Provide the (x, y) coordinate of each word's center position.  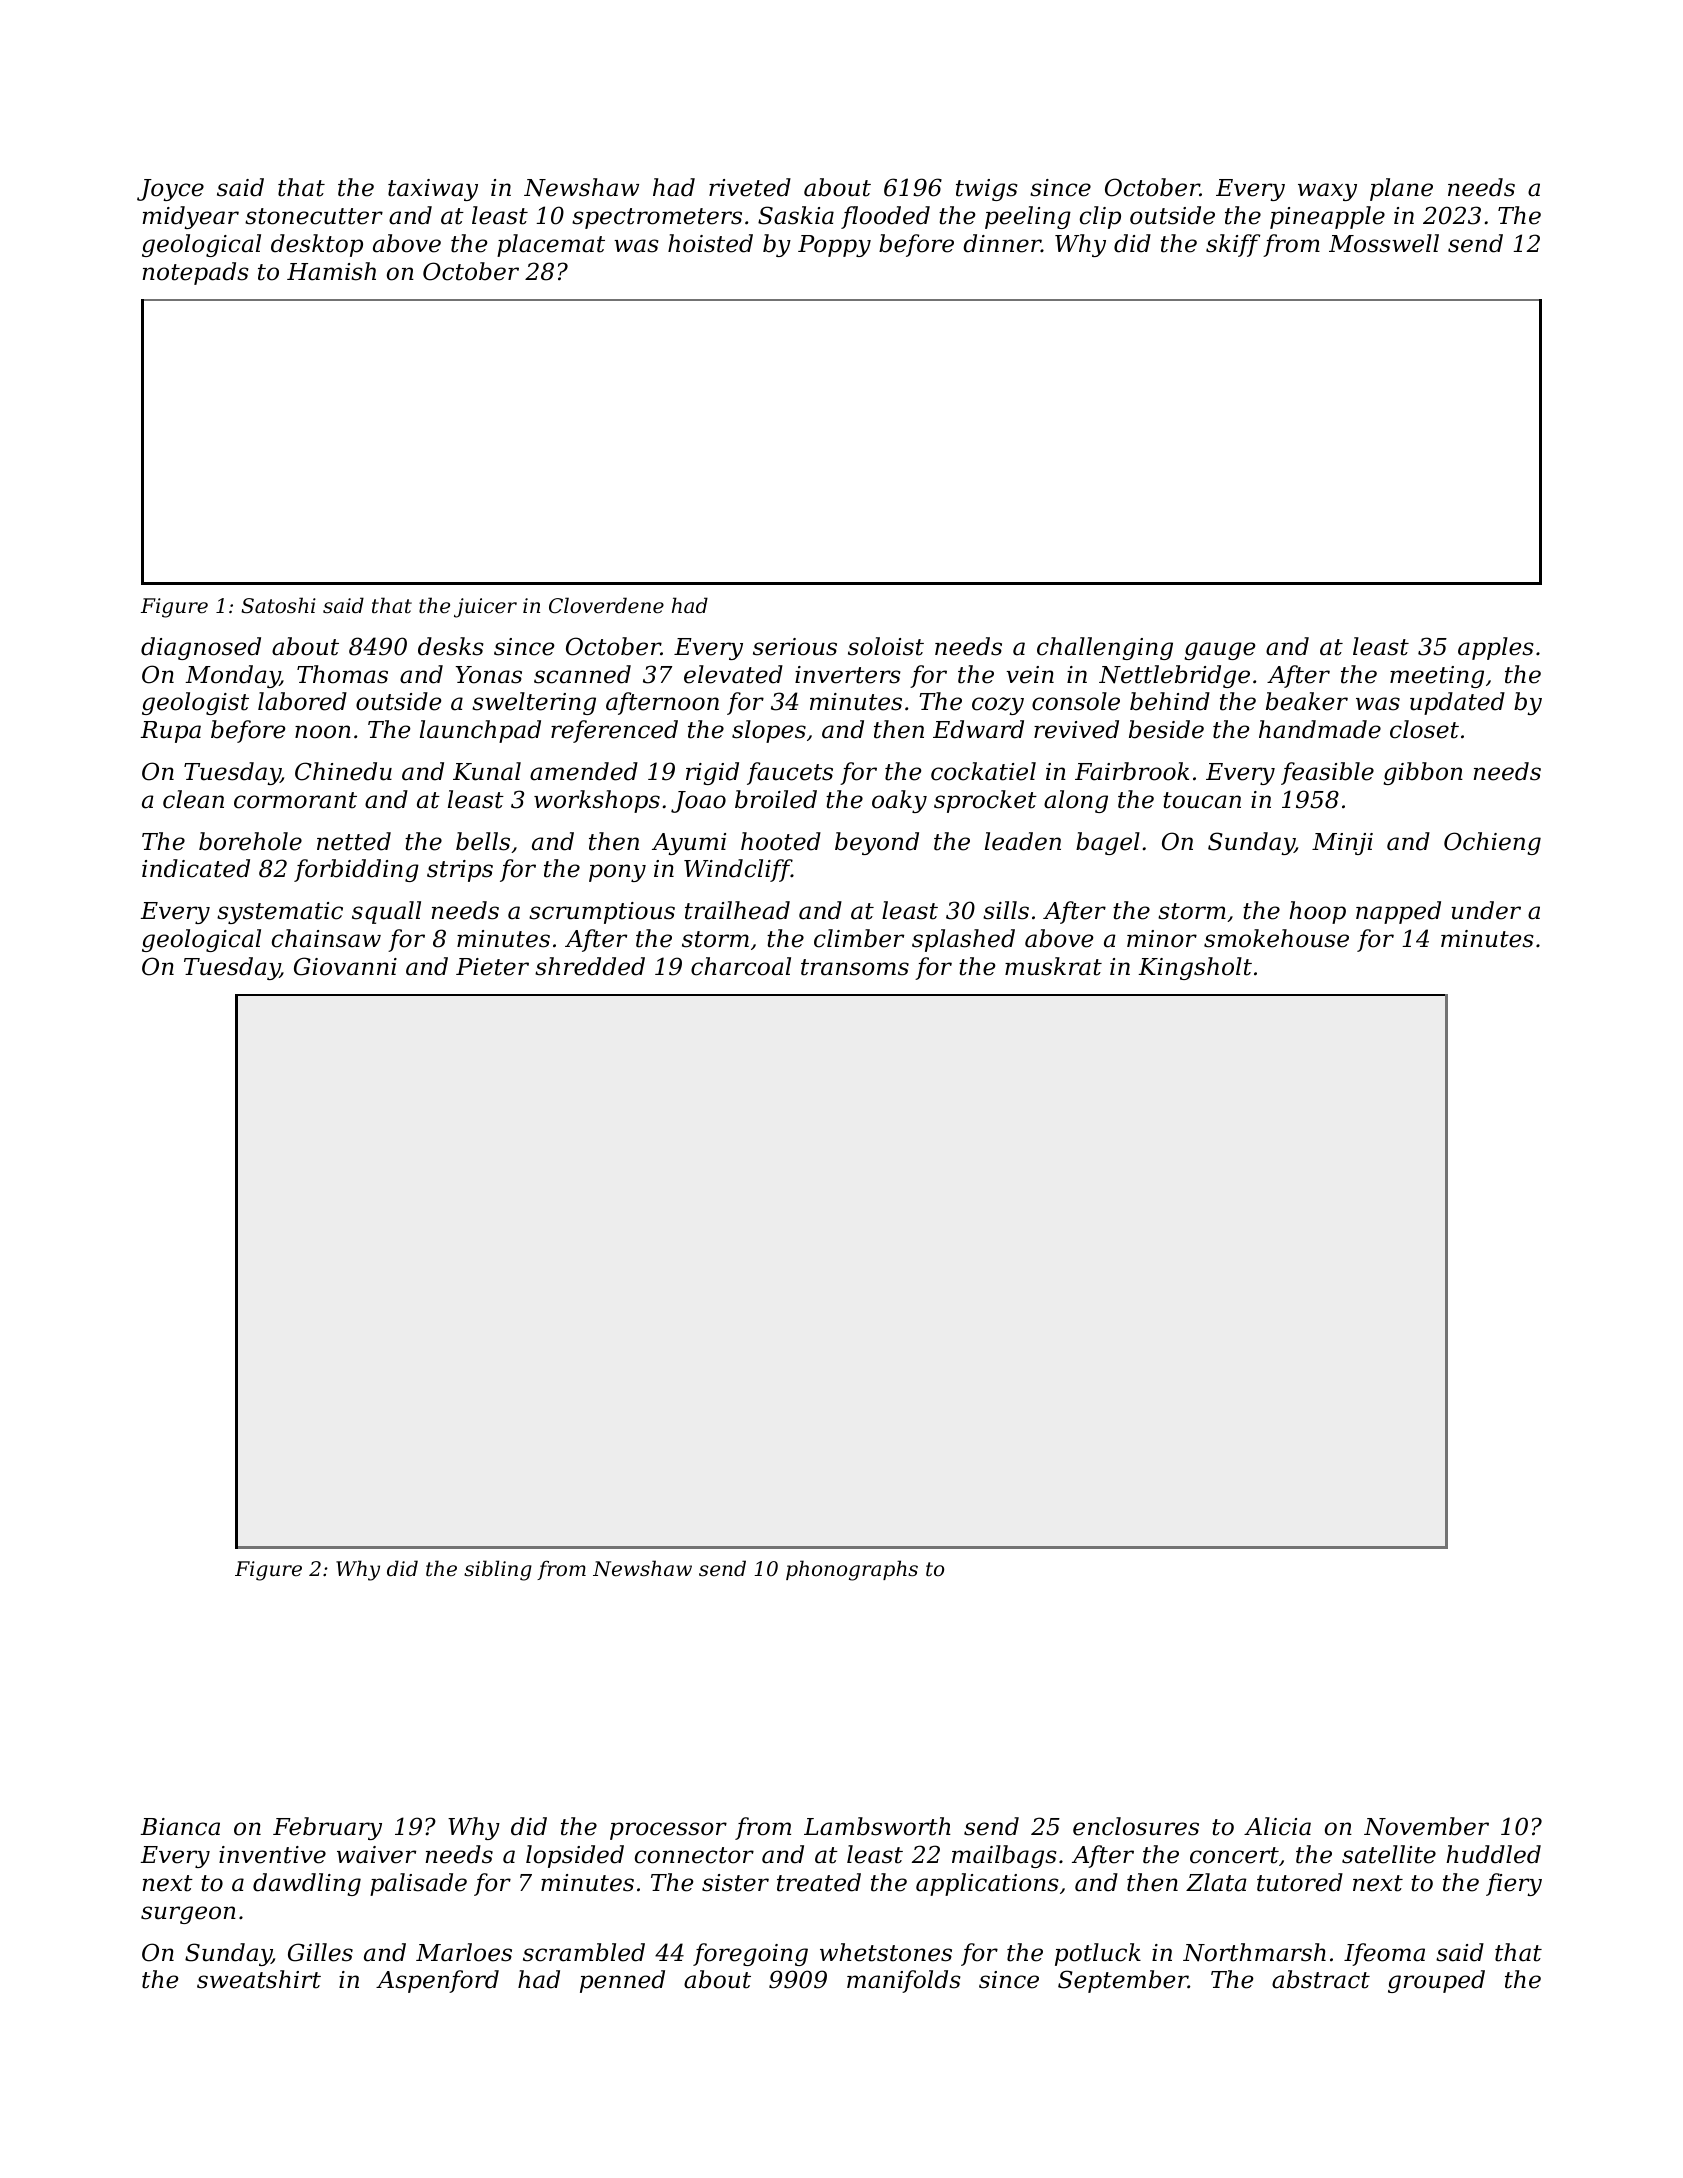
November (1426, 1826)
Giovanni (345, 966)
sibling (498, 1570)
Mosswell (1384, 243)
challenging (1105, 648)
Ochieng (1492, 843)
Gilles (320, 1952)
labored (302, 701)
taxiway (433, 190)
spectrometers (657, 218)
